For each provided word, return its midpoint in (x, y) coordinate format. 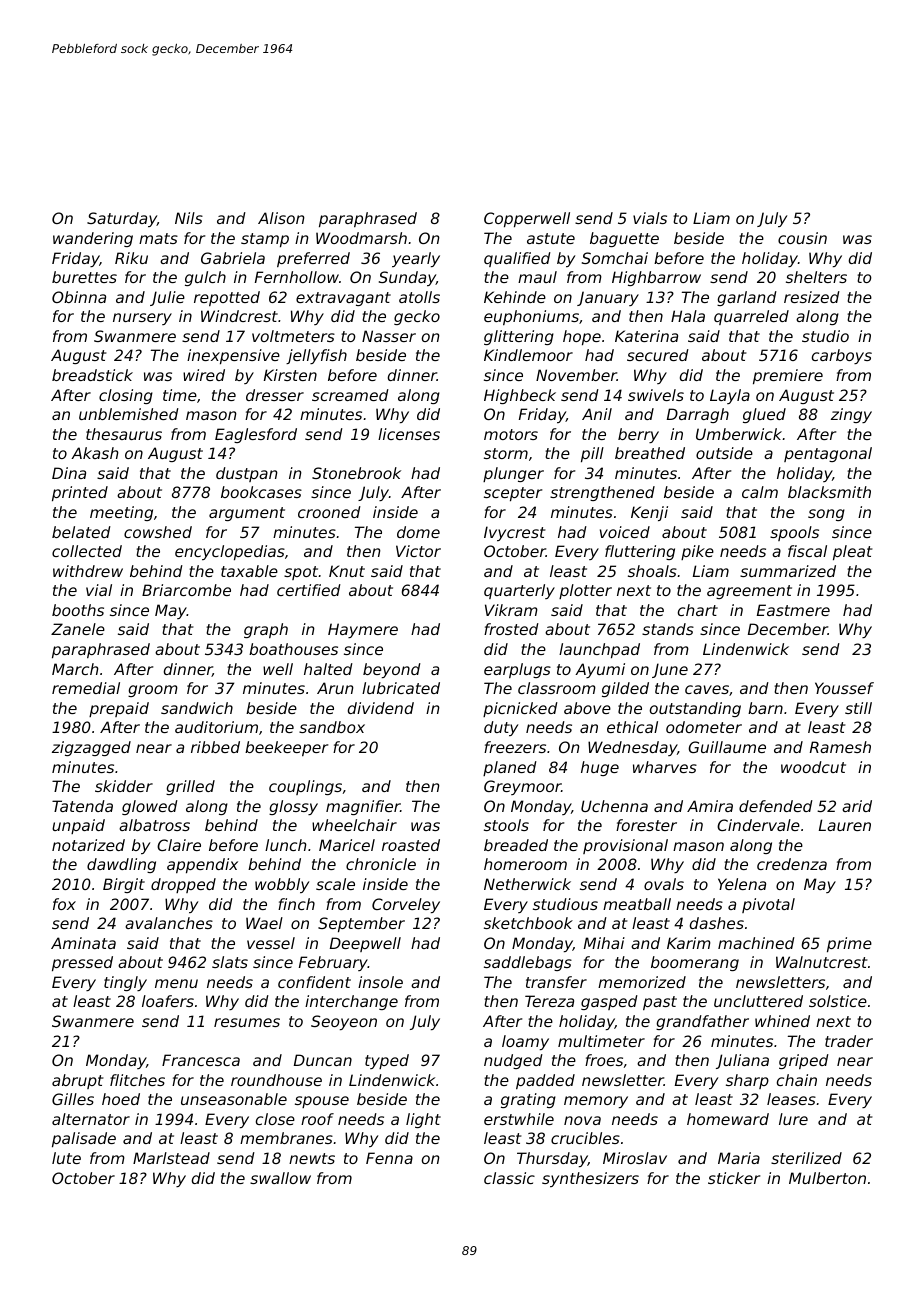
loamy (525, 1042)
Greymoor (522, 787)
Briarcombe (186, 590)
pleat (853, 552)
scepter (513, 494)
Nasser (389, 336)
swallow (280, 1178)
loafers (168, 1001)
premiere (788, 376)
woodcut (813, 767)
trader (849, 1041)
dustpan (247, 474)
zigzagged (91, 748)
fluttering (640, 552)
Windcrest (239, 316)
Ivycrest (515, 533)
